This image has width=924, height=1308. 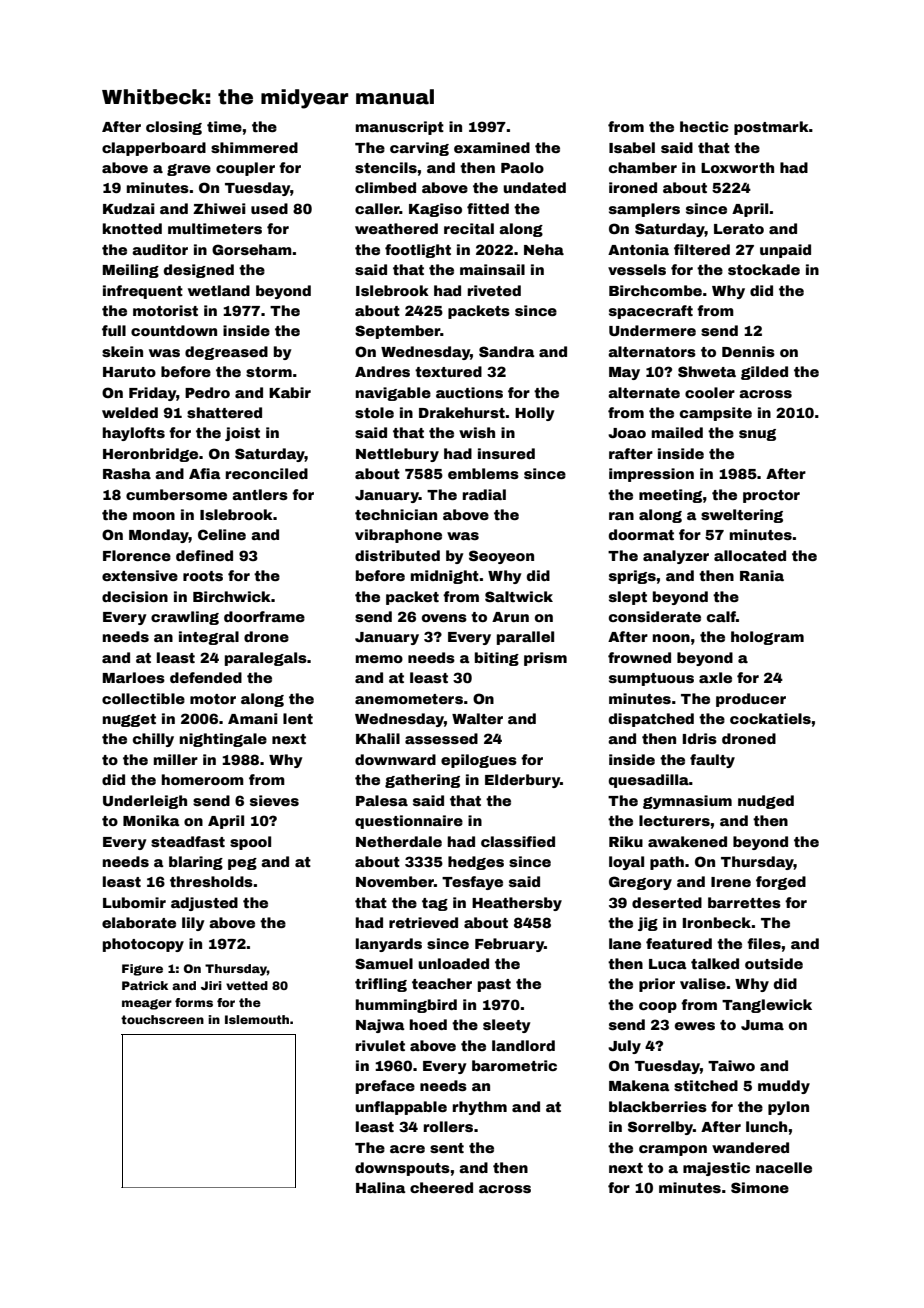 What do you see at coordinates (381, 1187) in the image?
I see `Halina` at bounding box center [381, 1187].
